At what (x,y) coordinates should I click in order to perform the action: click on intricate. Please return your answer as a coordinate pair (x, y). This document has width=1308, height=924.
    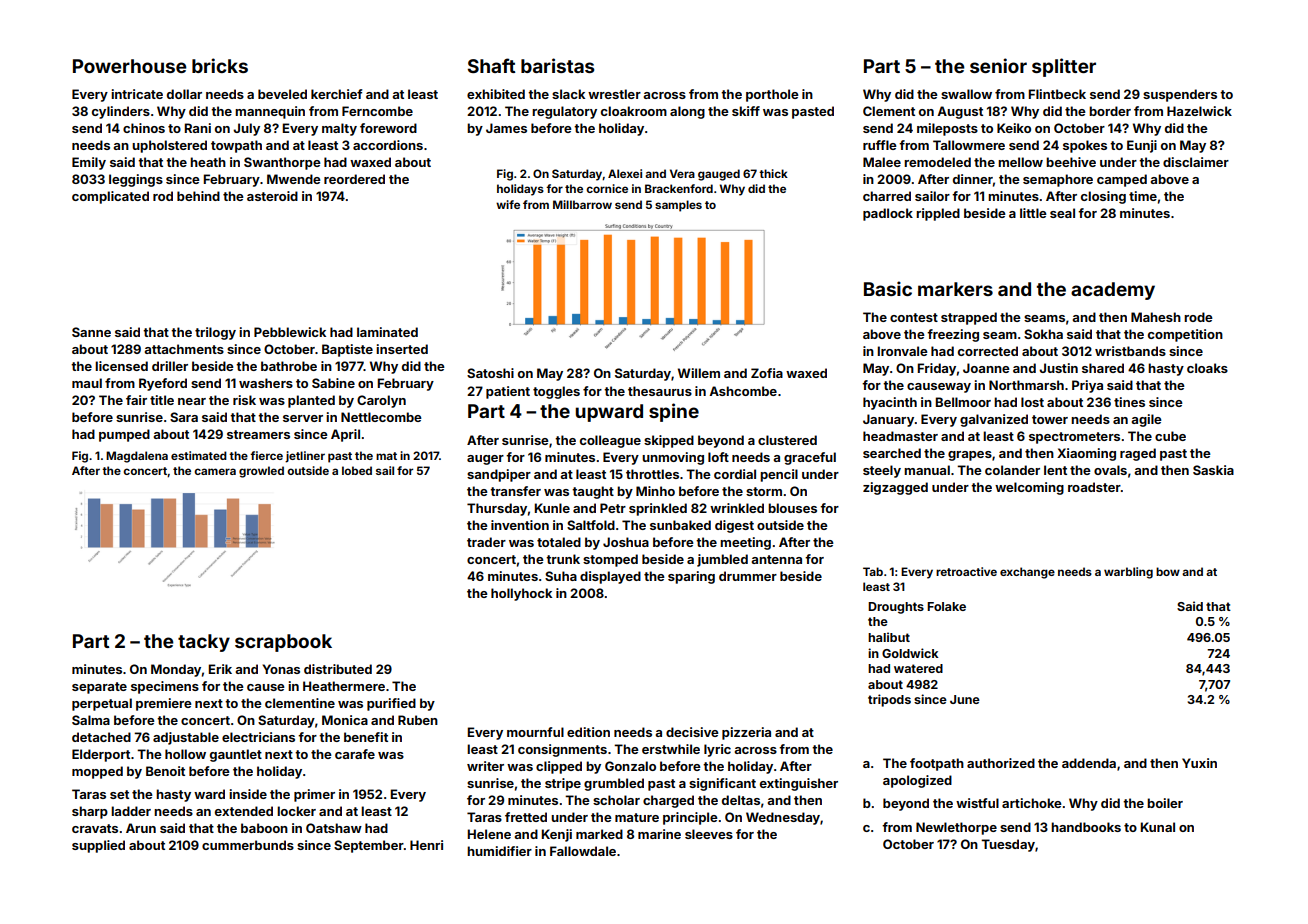
    Looking at the image, I should click on (137, 94).
